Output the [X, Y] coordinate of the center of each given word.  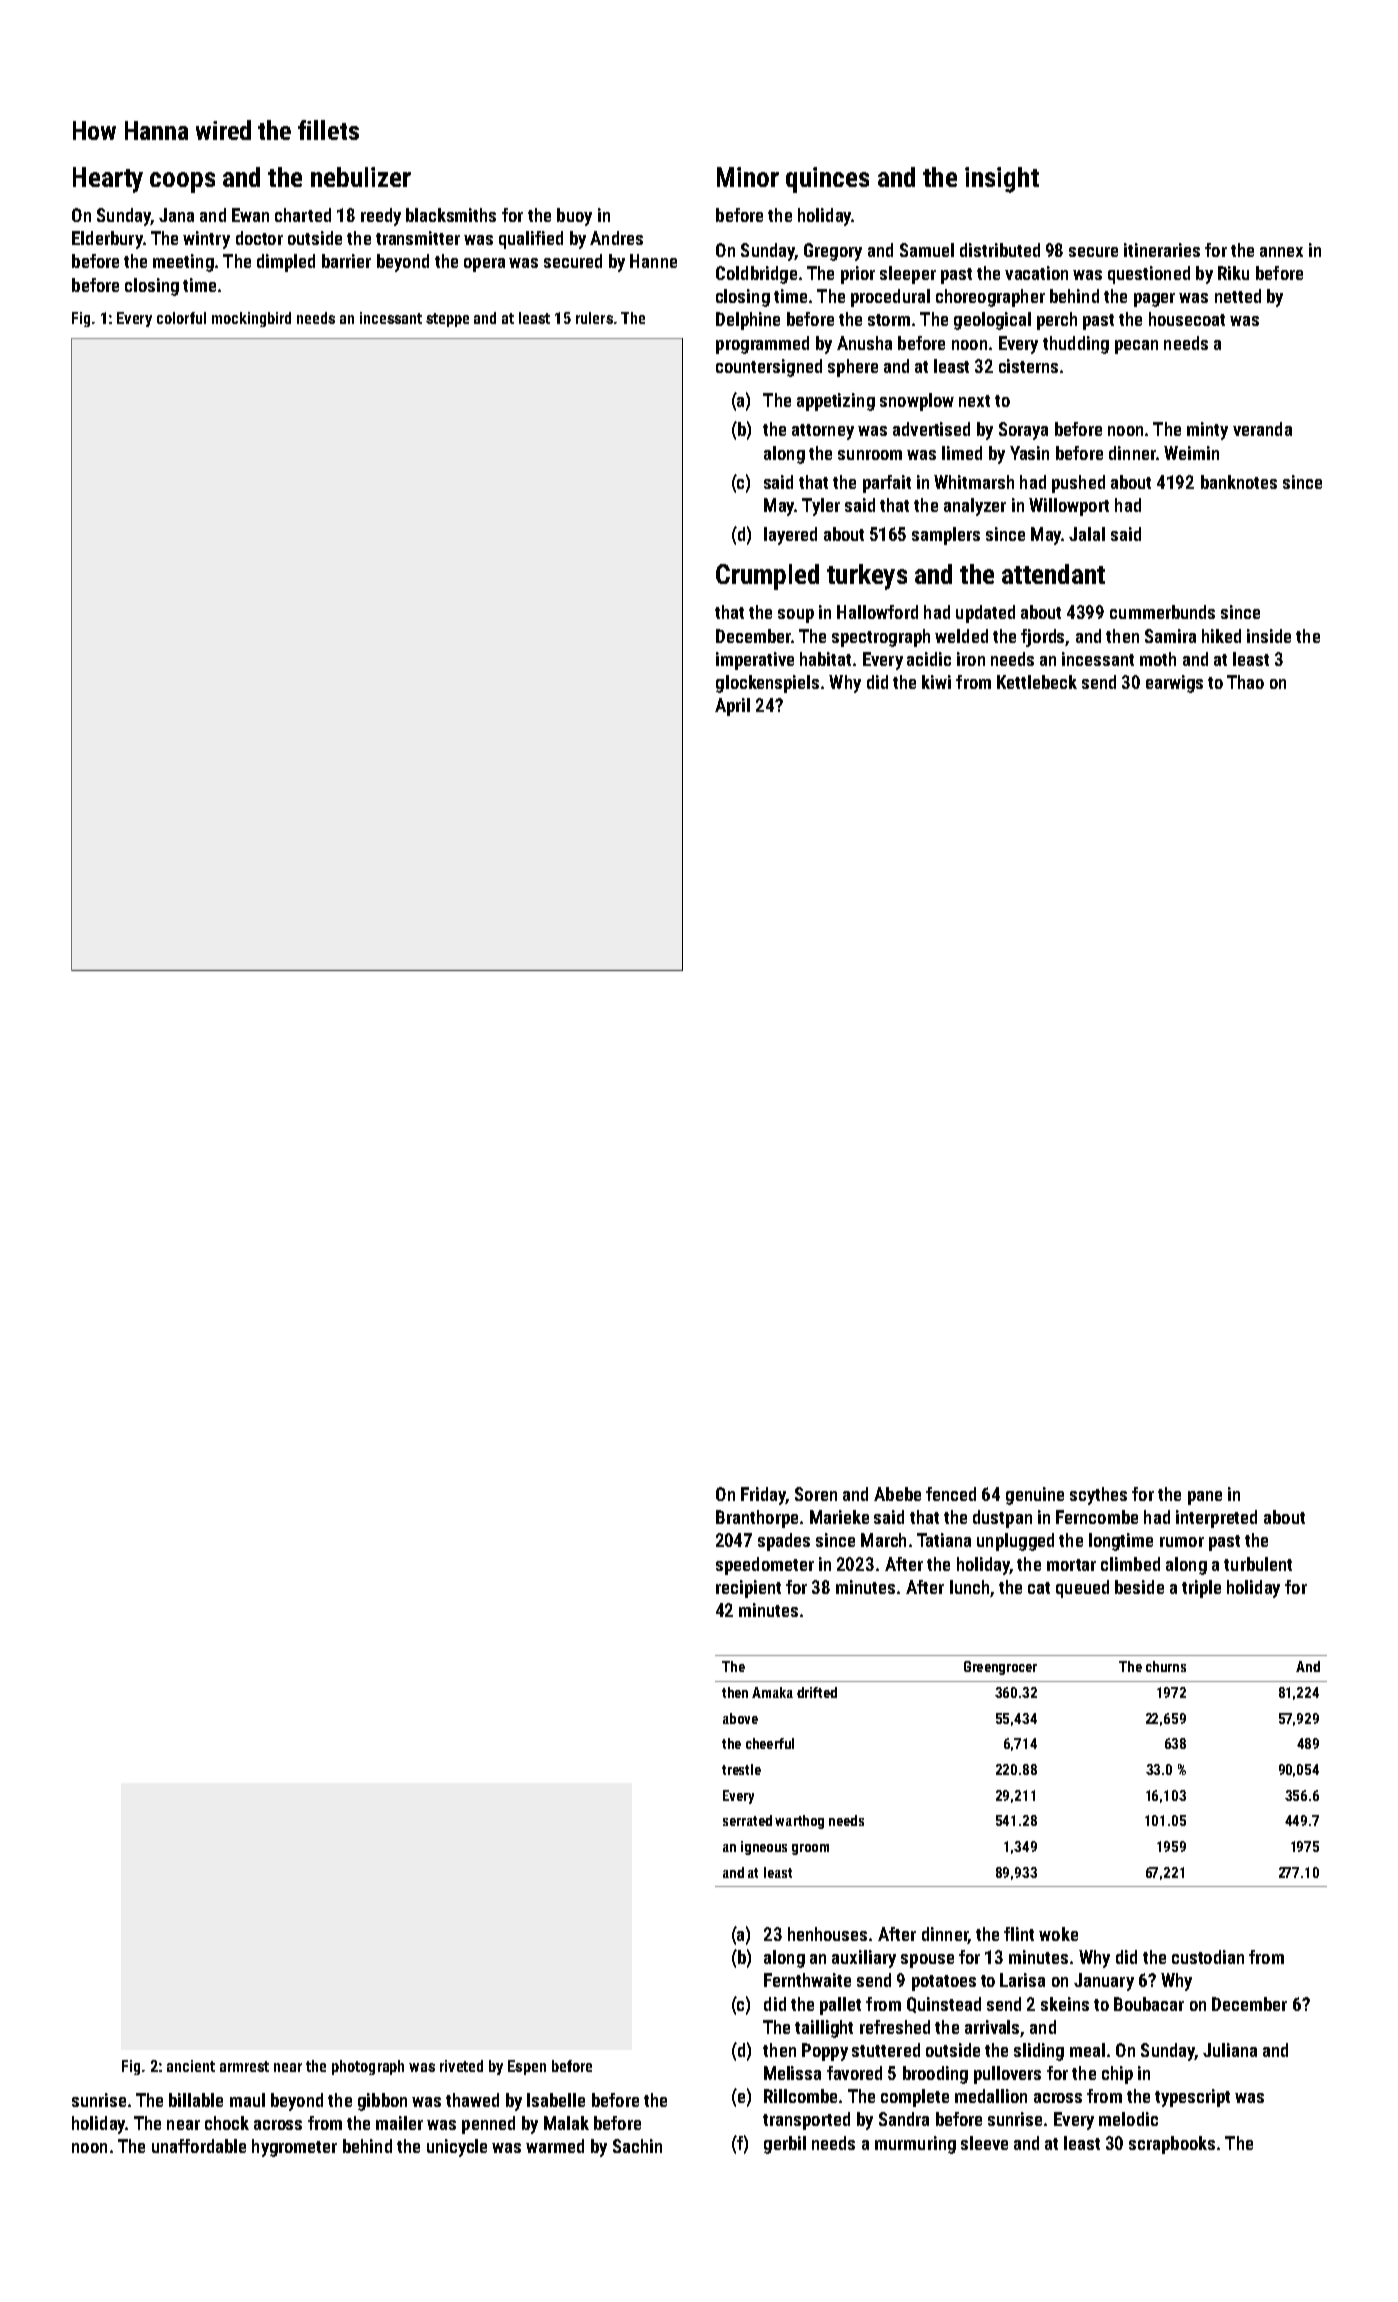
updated [985, 614]
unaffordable [199, 2146]
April [732, 707]
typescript [1192, 2098]
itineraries [1162, 250]
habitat [825, 659]
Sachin [637, 2146]
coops [182, 182]
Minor [748, 177]
